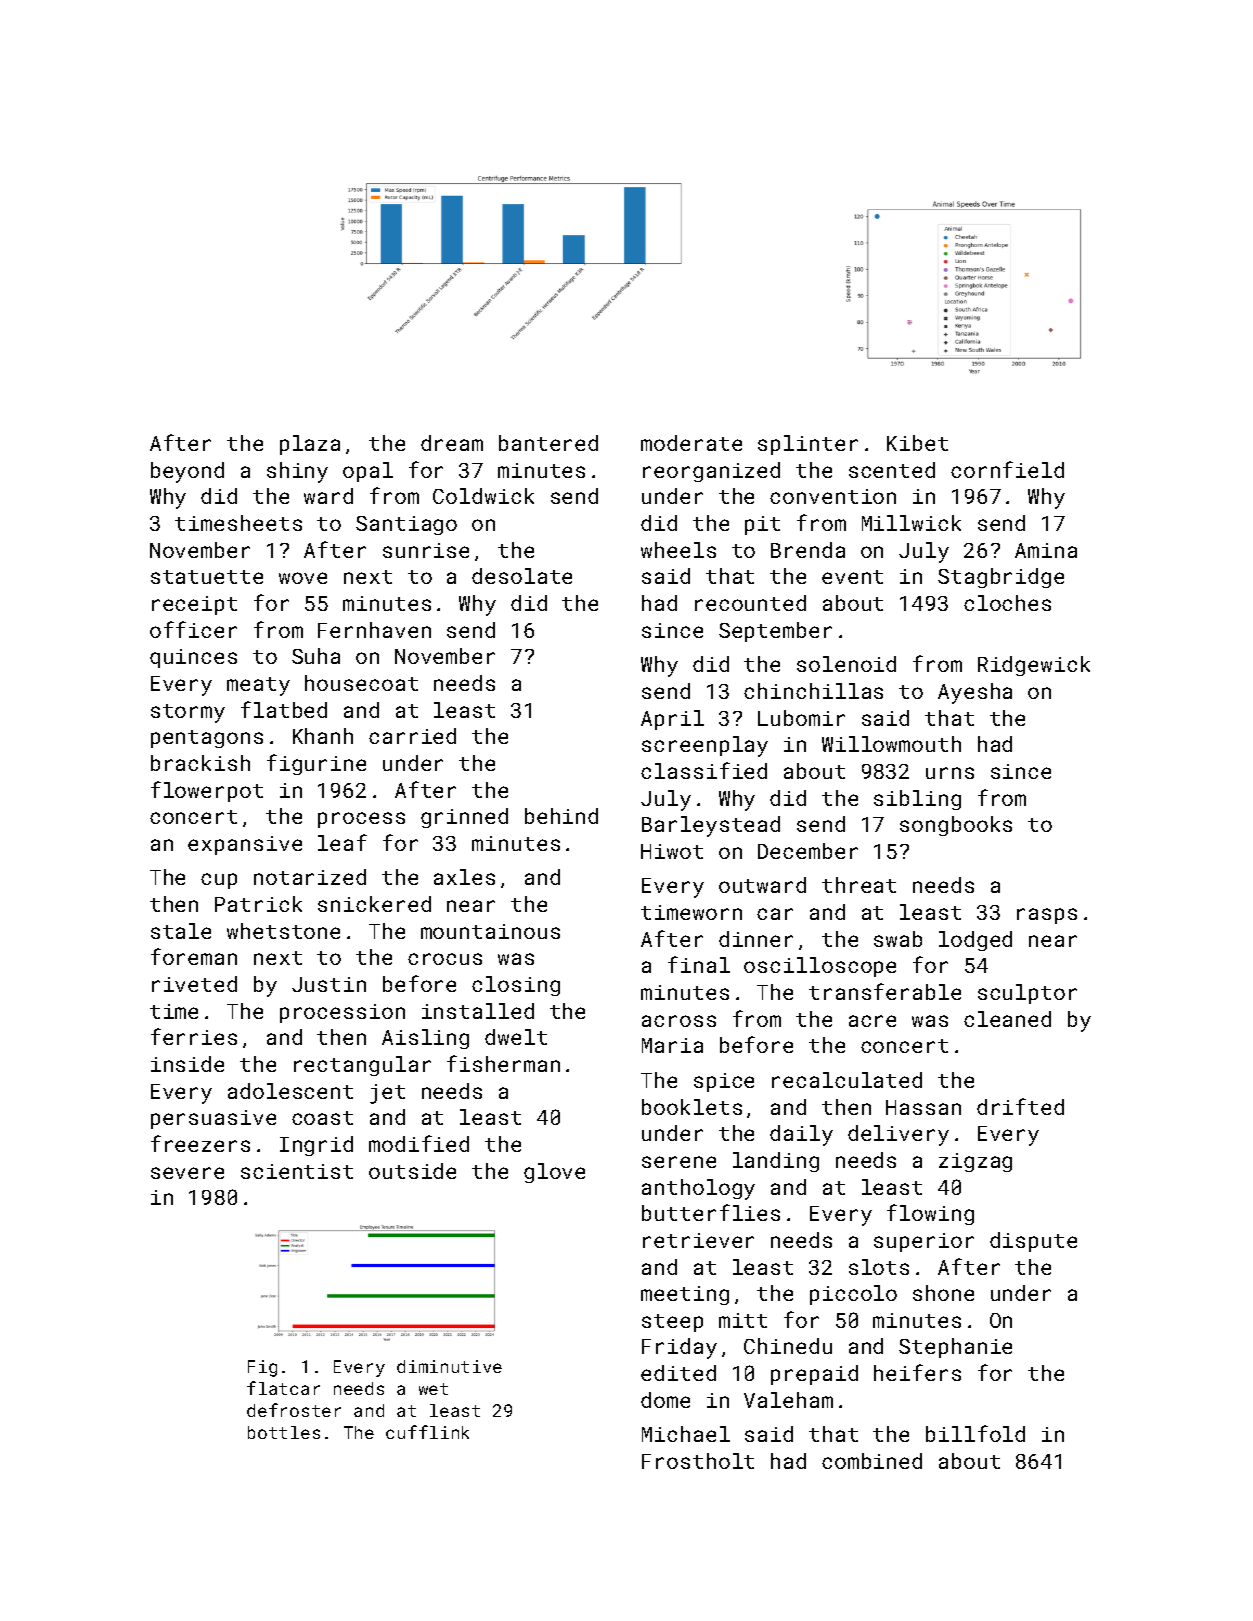 Image resolution: width=1253 pixels, height=1621 pixels. I want to click on threat, so click(859, 885).
